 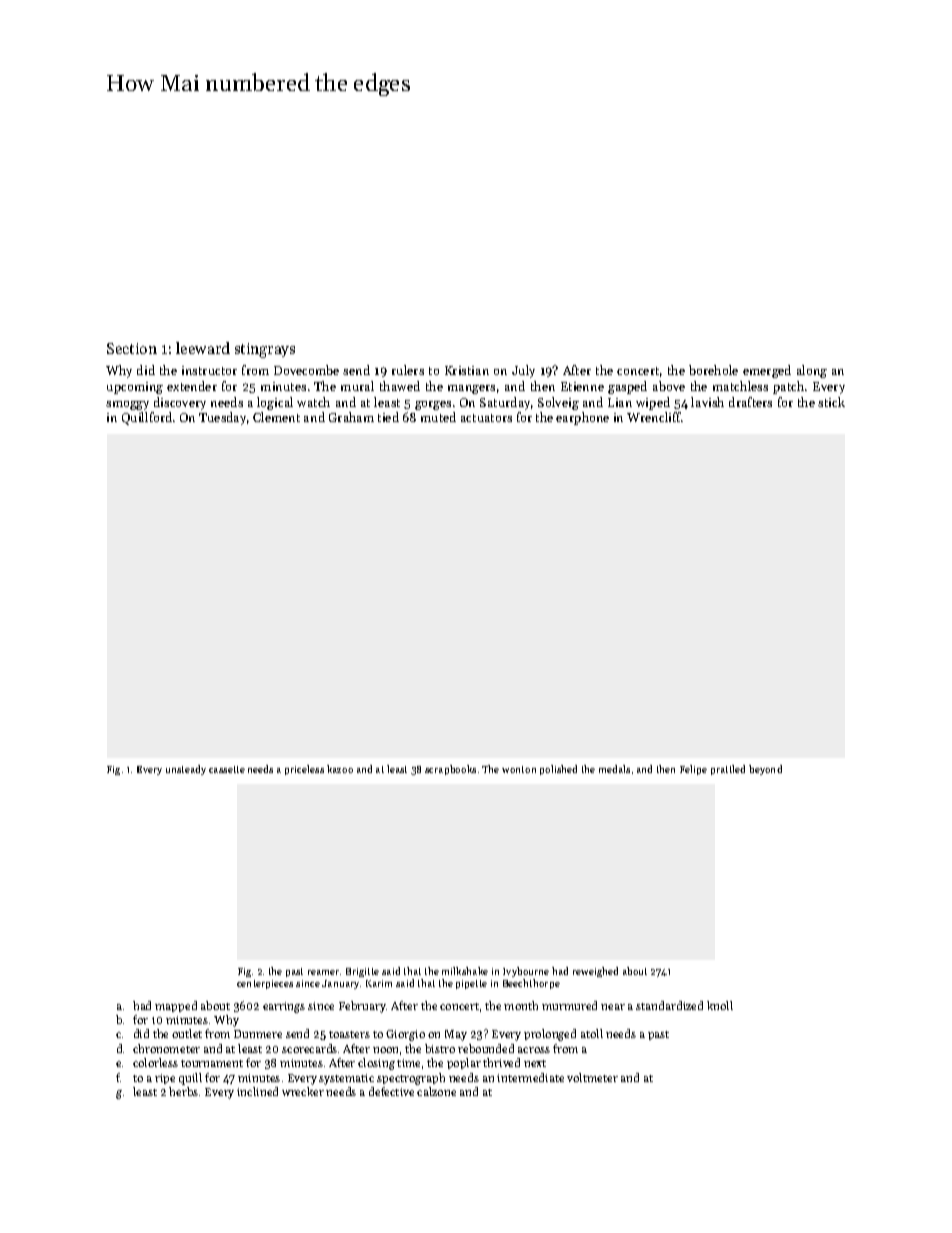 I want to click on earphone, so click(x=582, y=418).
